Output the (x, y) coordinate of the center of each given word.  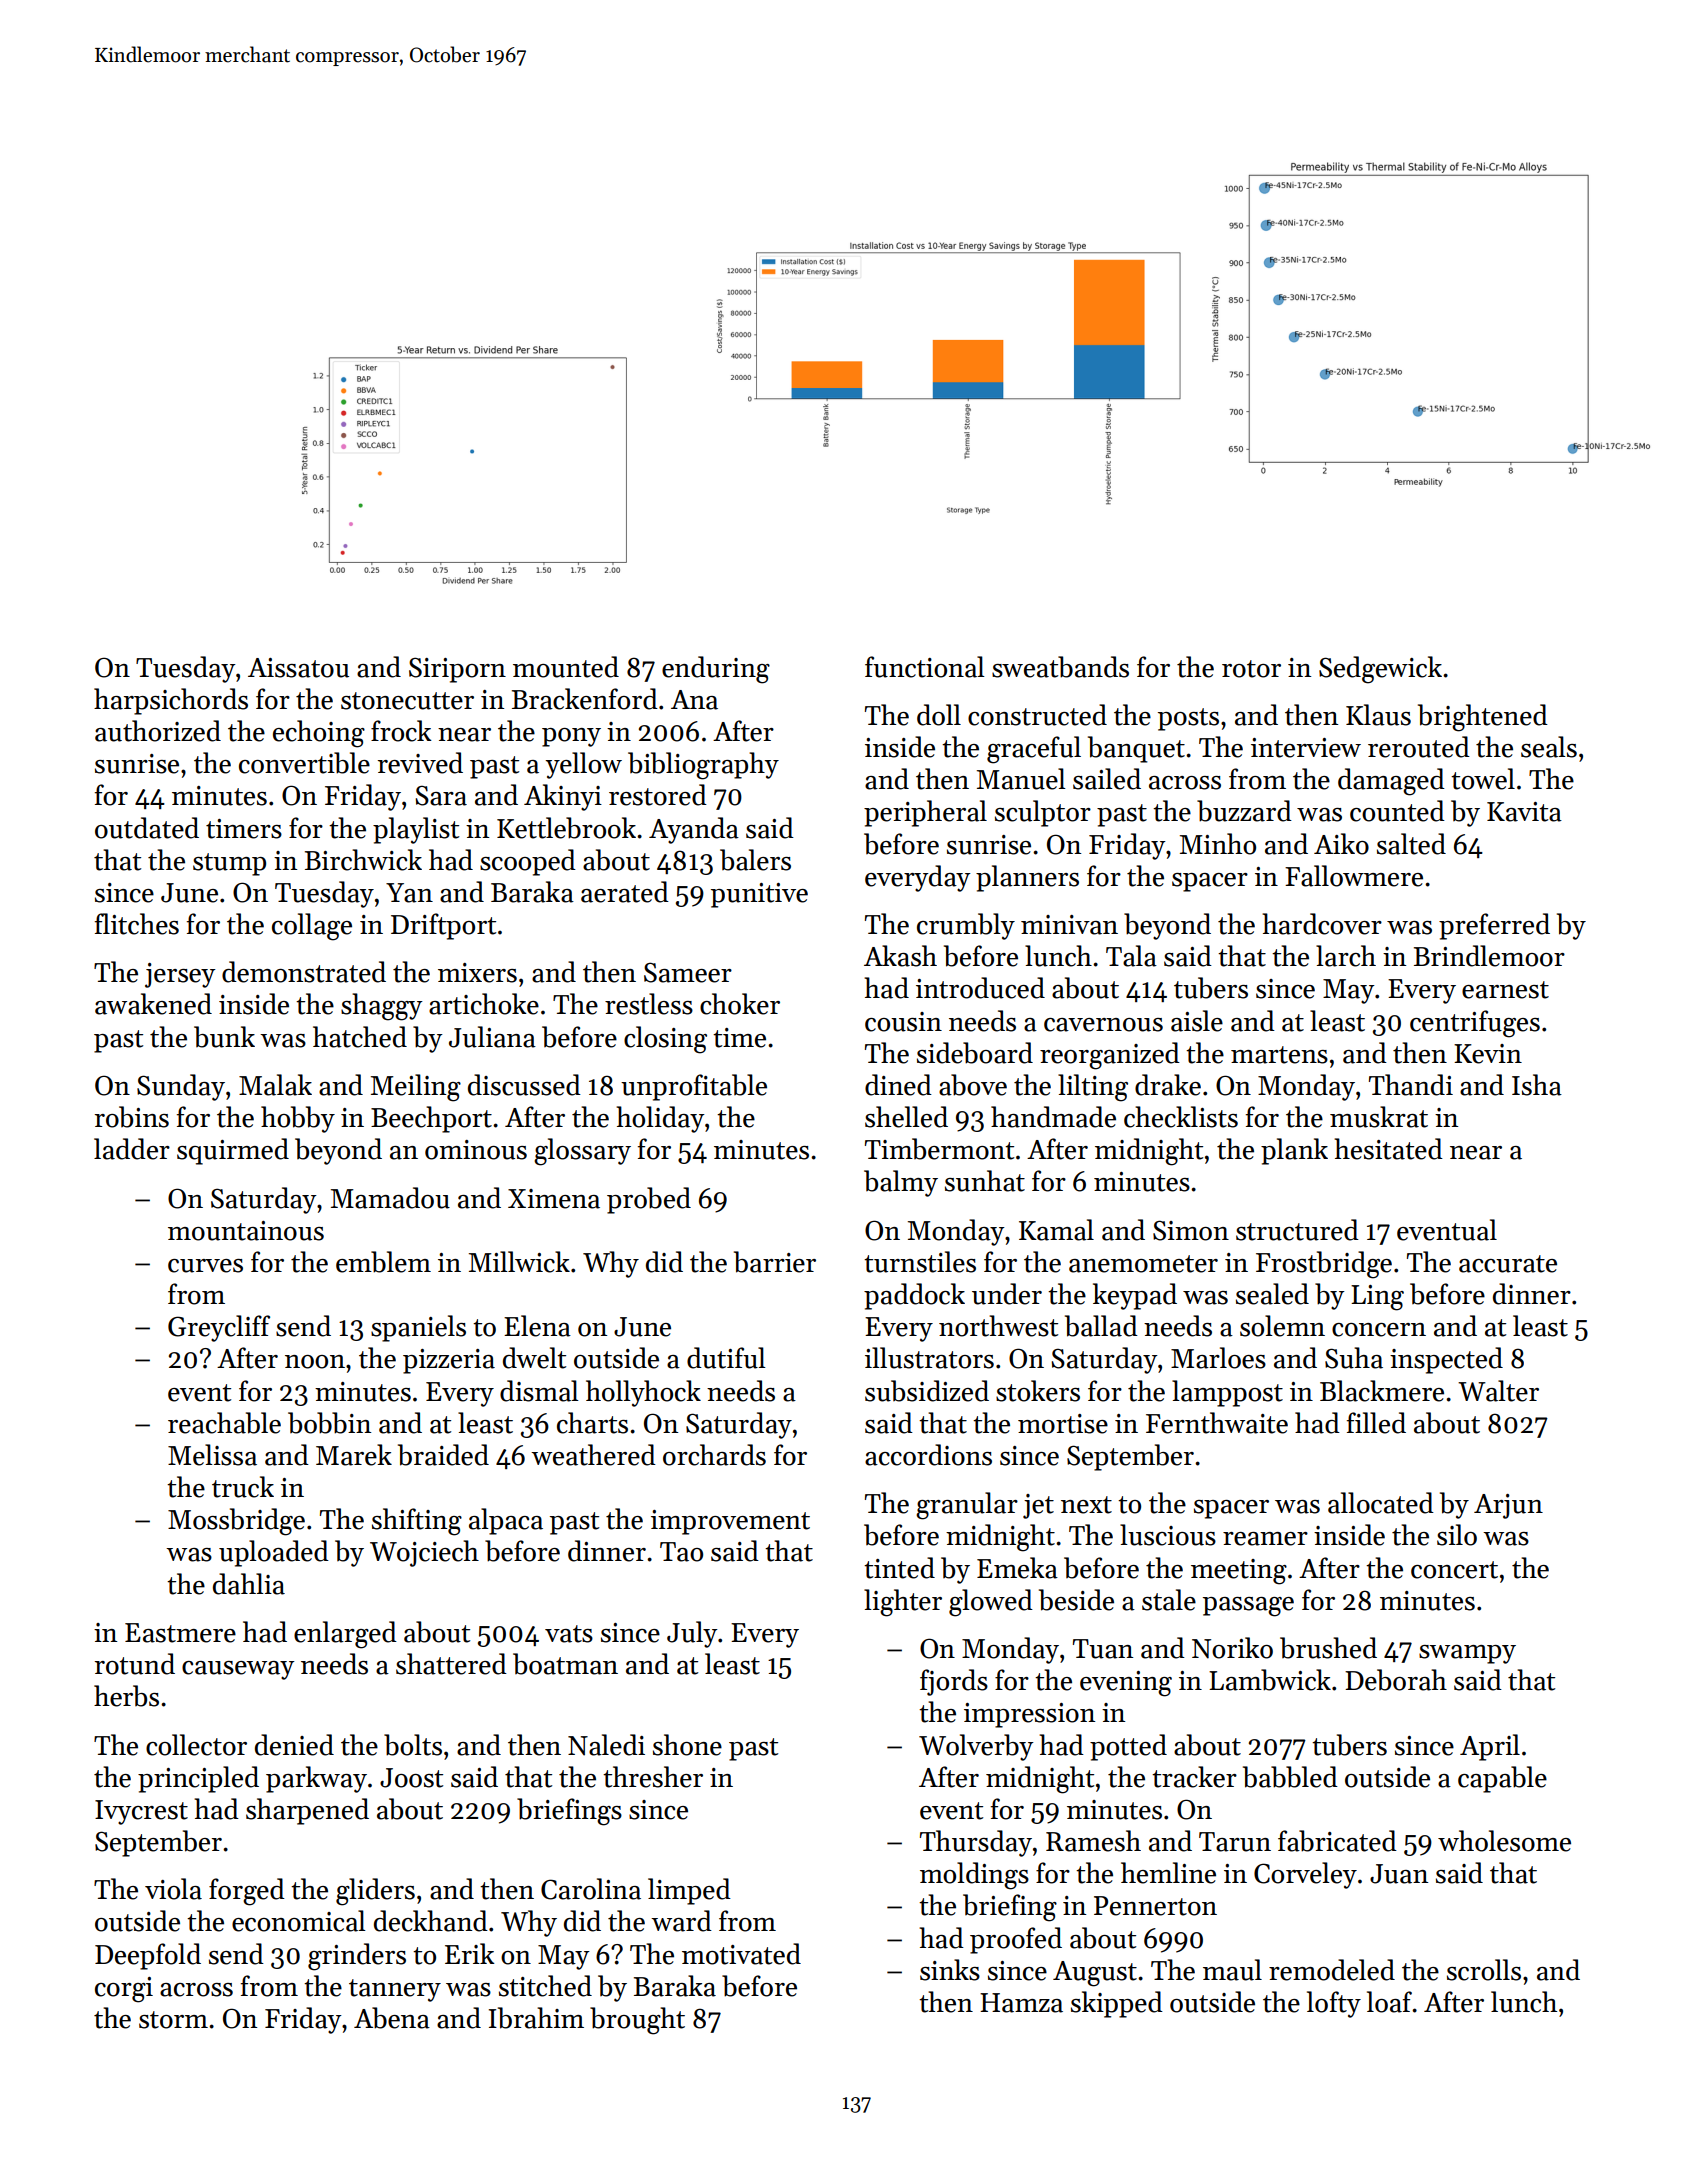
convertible (304, 763)
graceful (1034, 750)
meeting (1239, 1572)
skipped (1117, 2004)
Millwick (519, 1262)
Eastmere (180, 1633)
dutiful (726, 1358)
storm (173, 2020)
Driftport (443, 926)
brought (637, 2021)
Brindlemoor (1489, 956)
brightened (1483, 718)
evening (1126, 1684)
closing (665, 1040)
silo (1457, 1535)
